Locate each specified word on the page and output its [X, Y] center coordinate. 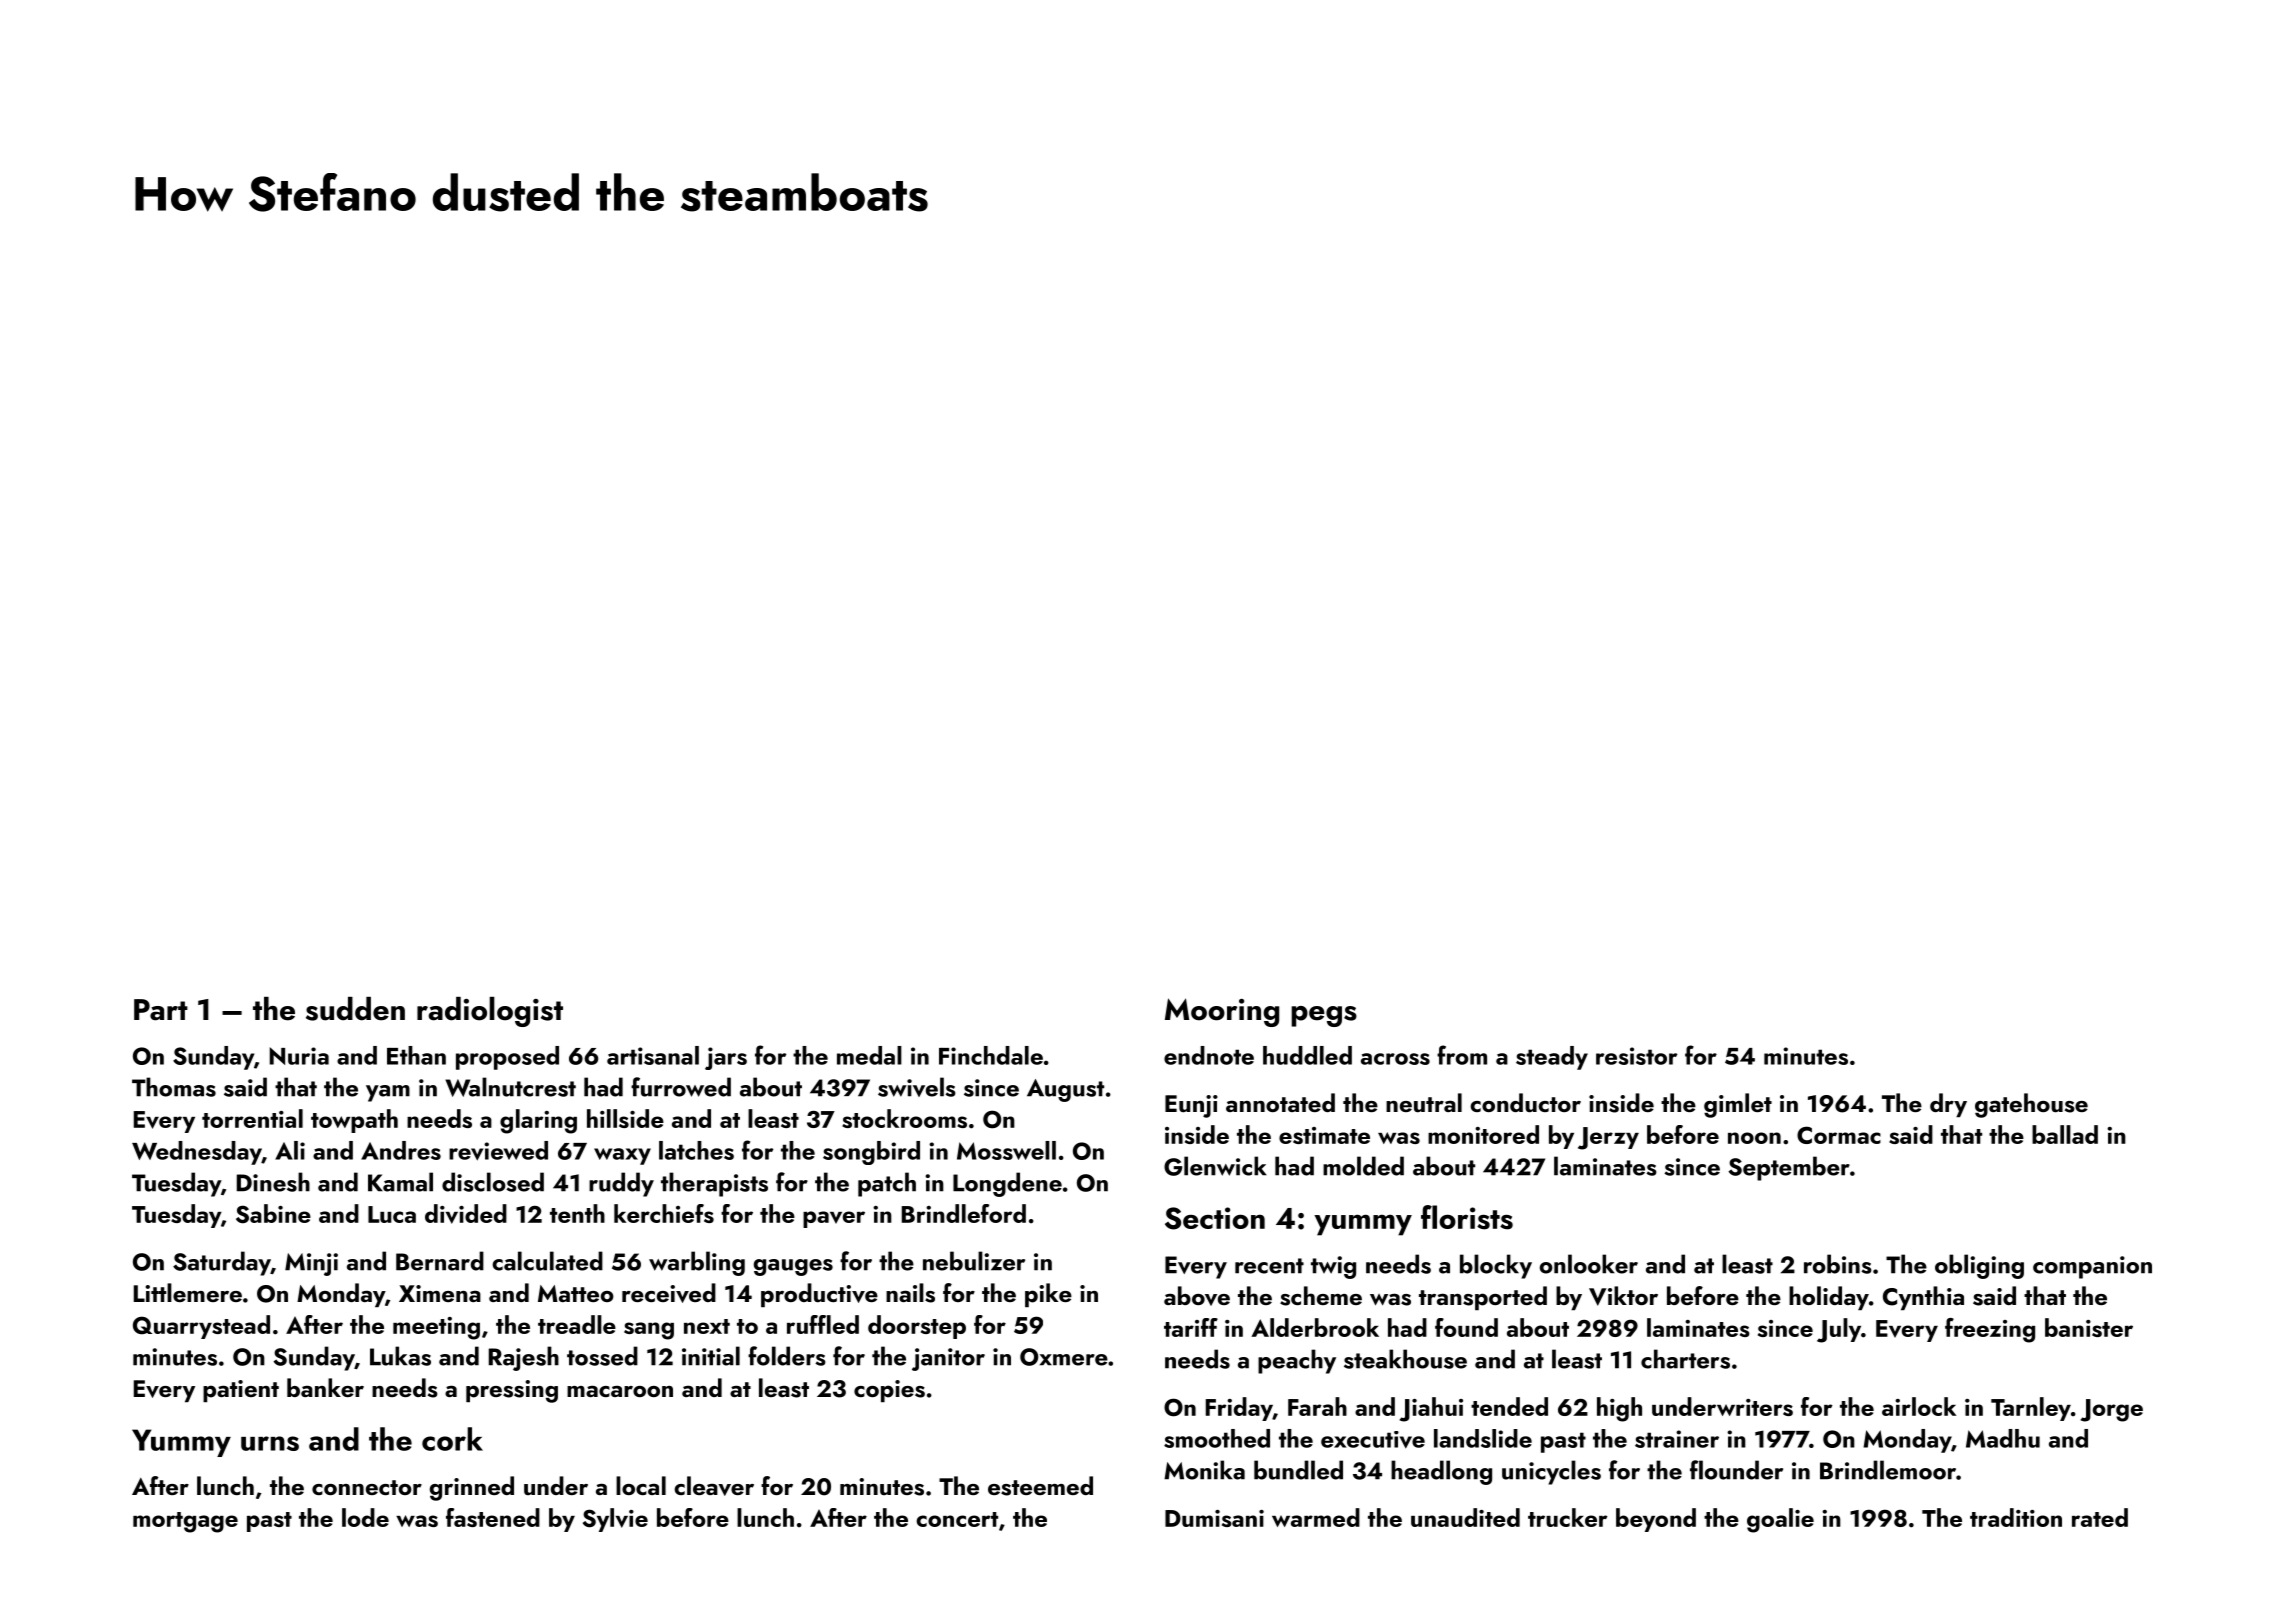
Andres [401, 1150]
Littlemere [188, 1292]
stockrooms [904, 1118]
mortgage [185, 1522]
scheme [1321, 1296]
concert [957, 1519]
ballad [2065, 1134]
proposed [507, 1058]
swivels [917, 1087]
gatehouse [2031, 1105]
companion [2092, 1267]
